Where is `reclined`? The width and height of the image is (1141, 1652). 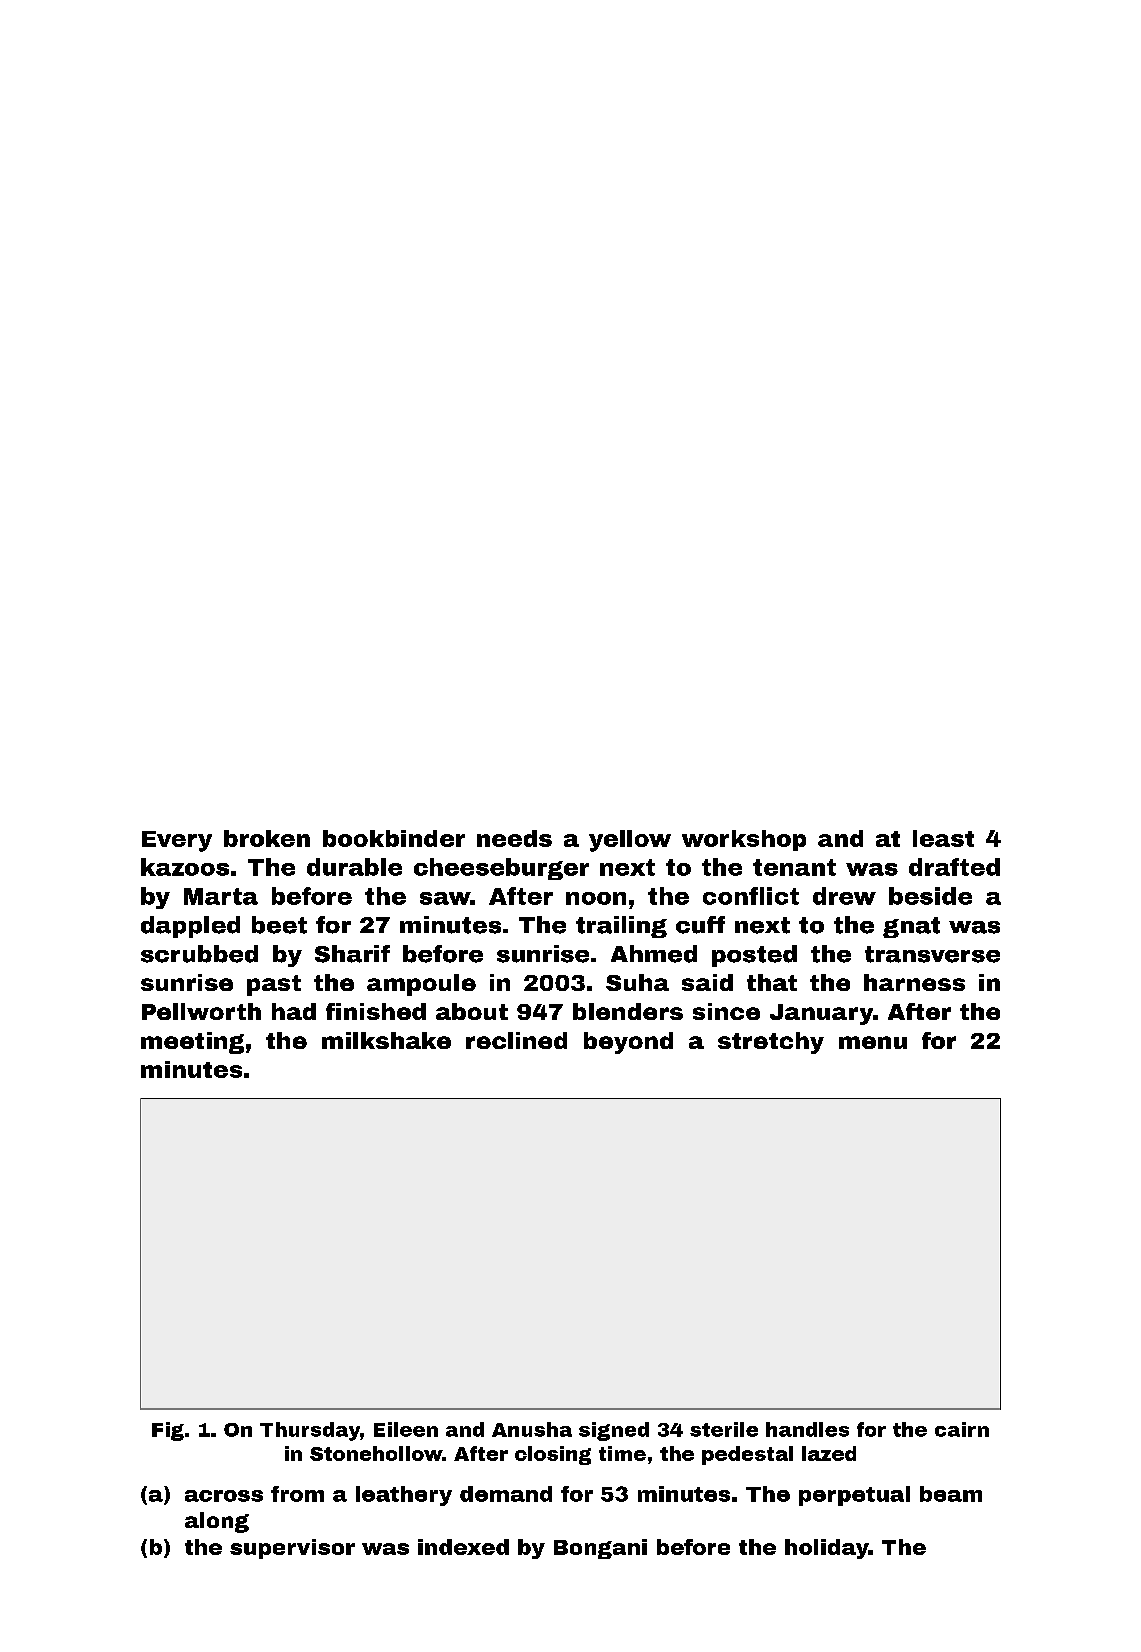
reclined is located at coordinates (516, 1040).
